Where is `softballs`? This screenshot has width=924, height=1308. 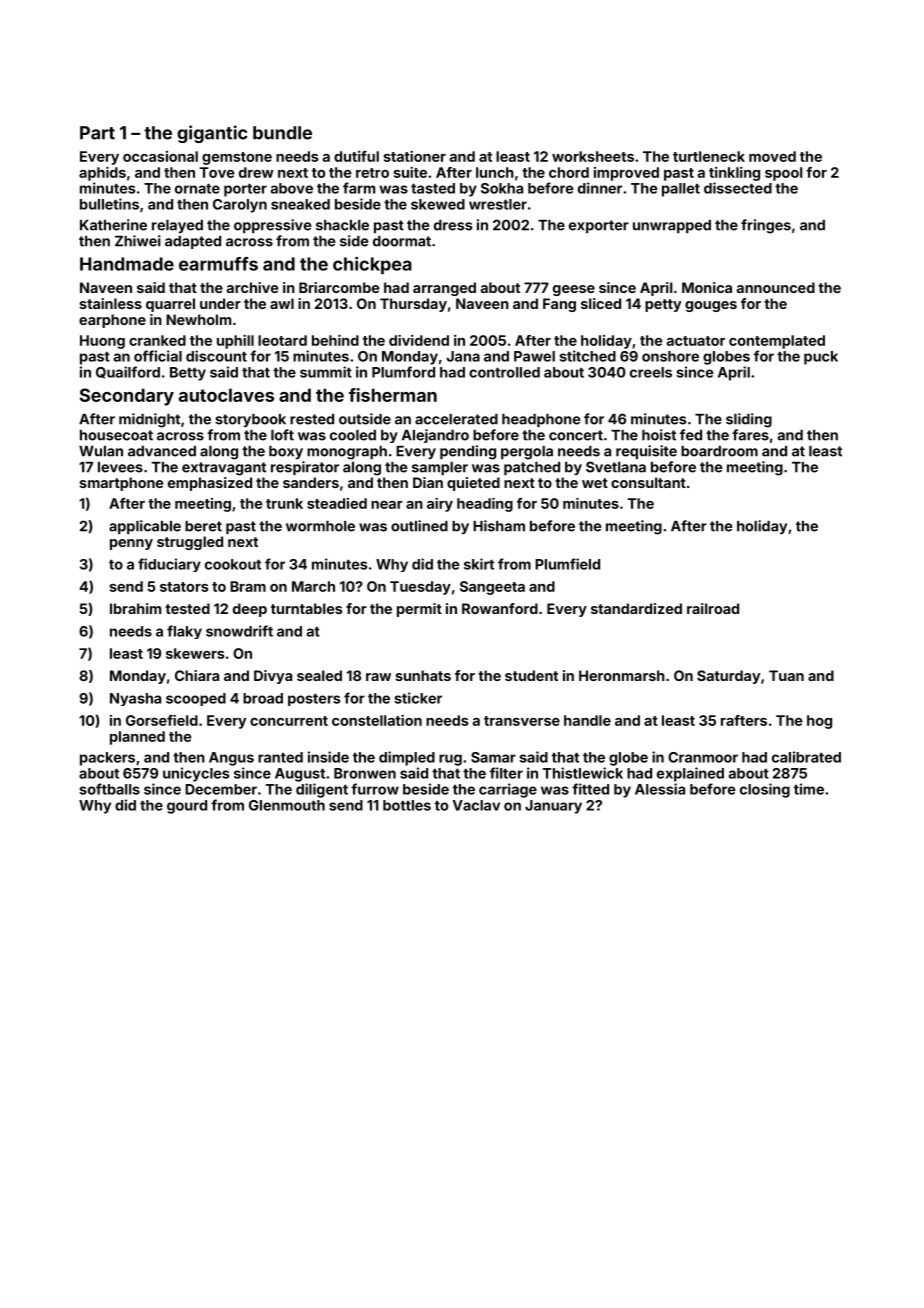
softballs is located at coordinates (109, 789).
